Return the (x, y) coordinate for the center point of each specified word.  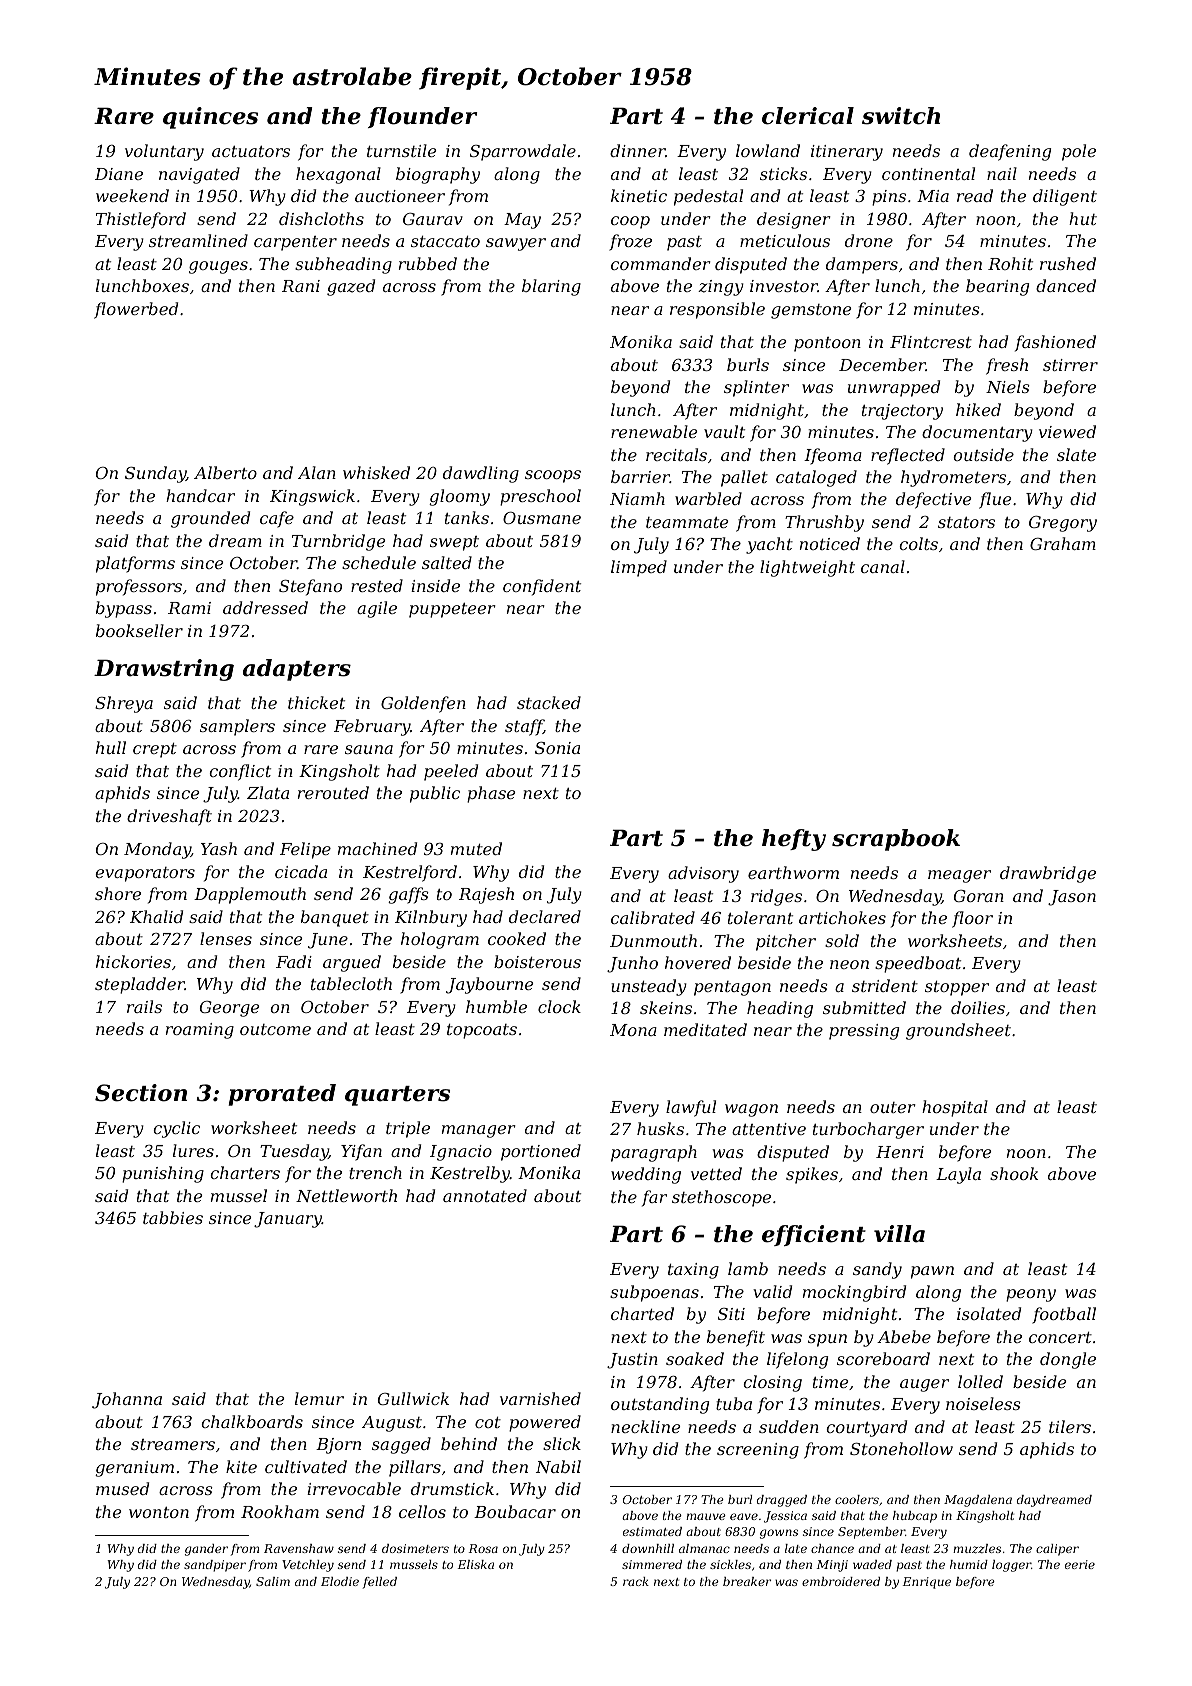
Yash (219, 848)
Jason (1072, 898)
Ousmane (542, 518)
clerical (808, 116)
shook (1014, 1173)
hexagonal (338, 175)
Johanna (127, 1400)
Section (141, 1093)
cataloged (816, 478)
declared (545, 916)
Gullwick (413, 1398)
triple (408, 1129)
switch (901, 116)
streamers (173, 1444)
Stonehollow (901, 1448)
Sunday (155, 474)
